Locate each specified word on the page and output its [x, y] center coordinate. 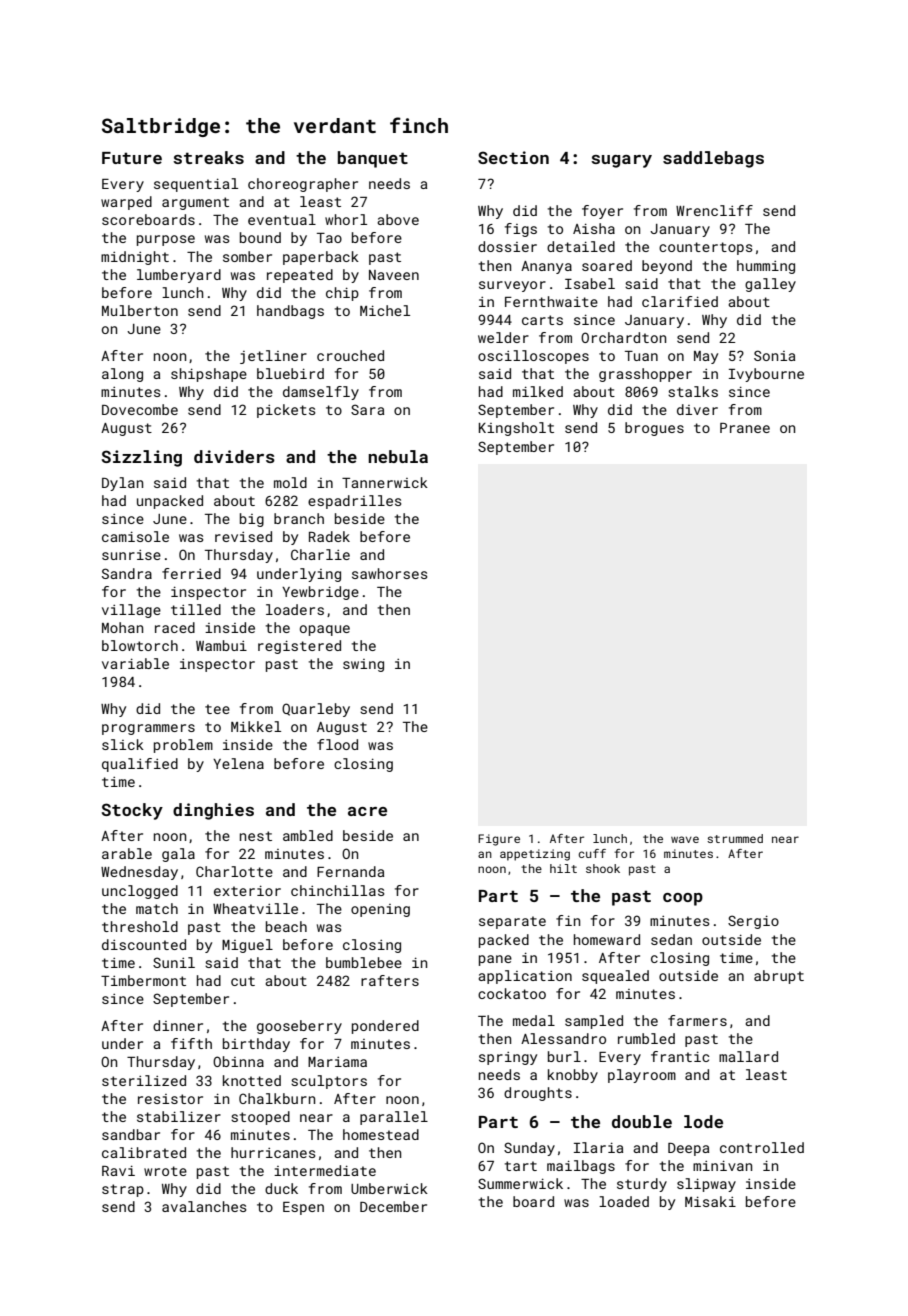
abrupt [779, 977]
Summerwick [520, 1183]
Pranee [745, 428]
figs [521, 230]
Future [132, 158]
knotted [252, 1080]
